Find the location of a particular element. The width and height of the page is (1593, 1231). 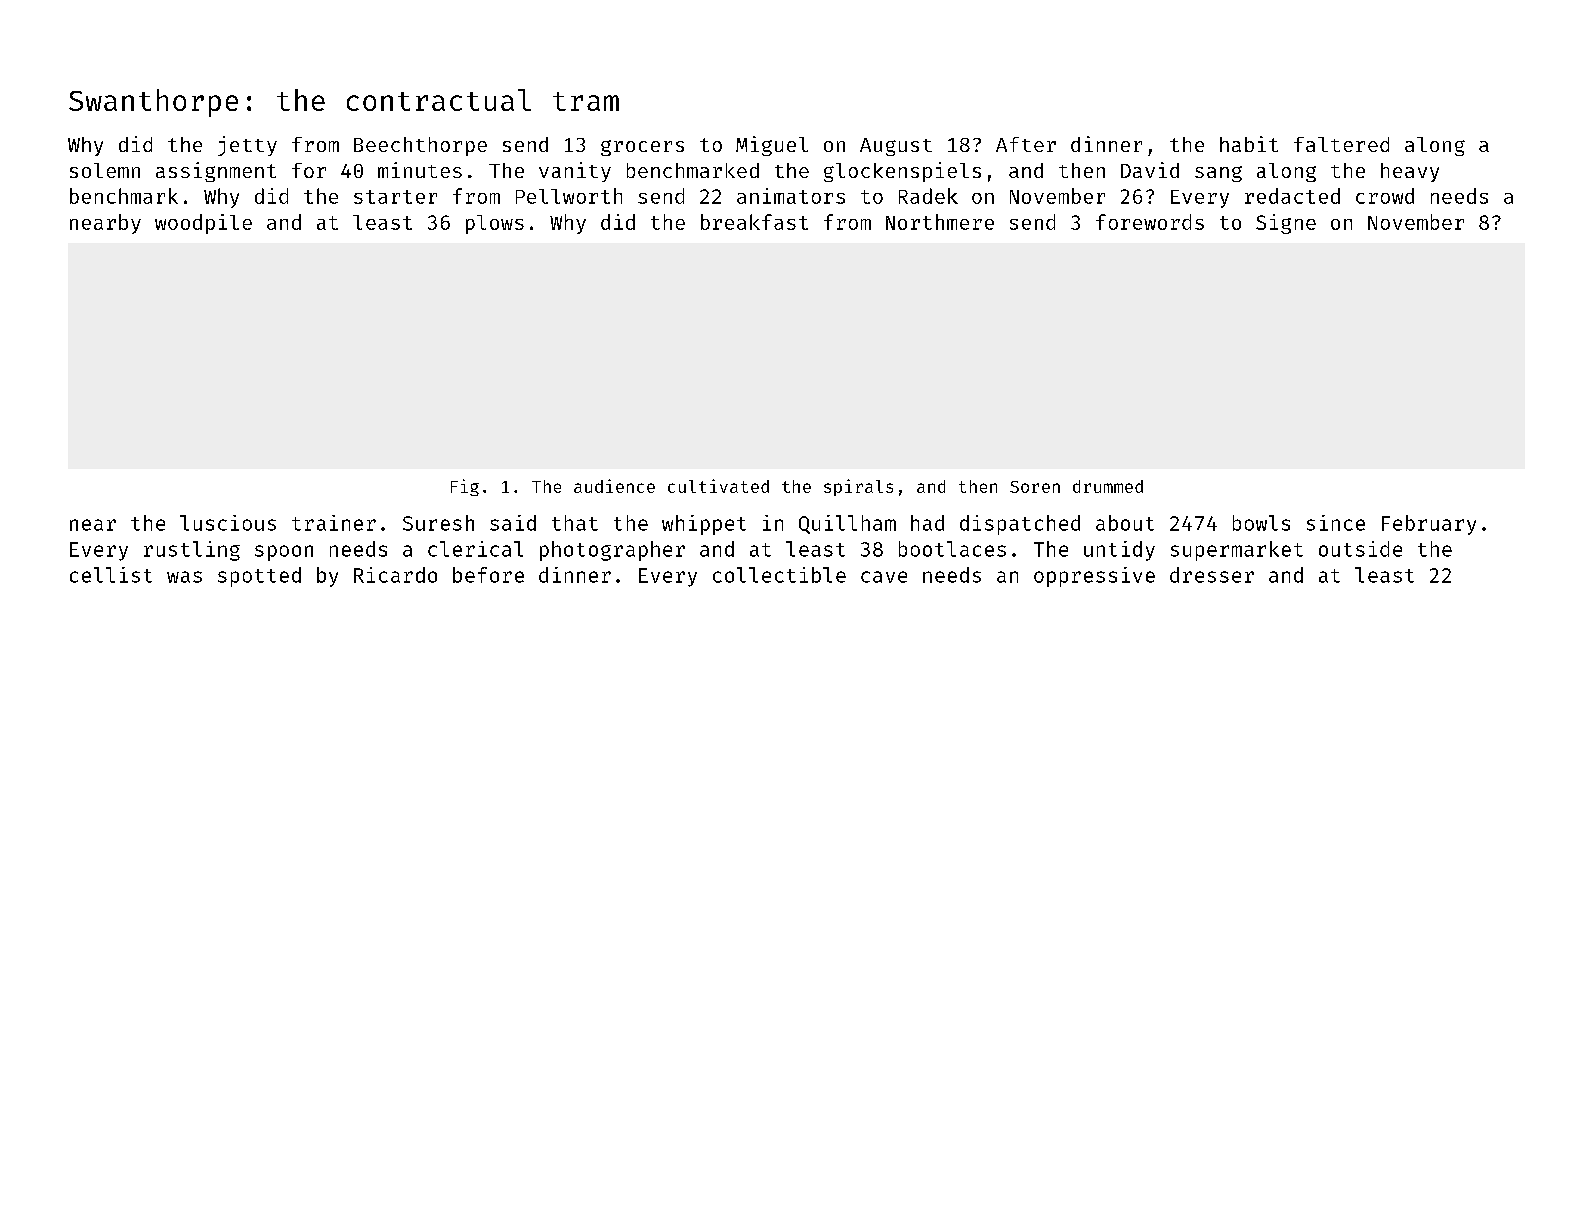

grocers is located at coordinates (642, 148).
